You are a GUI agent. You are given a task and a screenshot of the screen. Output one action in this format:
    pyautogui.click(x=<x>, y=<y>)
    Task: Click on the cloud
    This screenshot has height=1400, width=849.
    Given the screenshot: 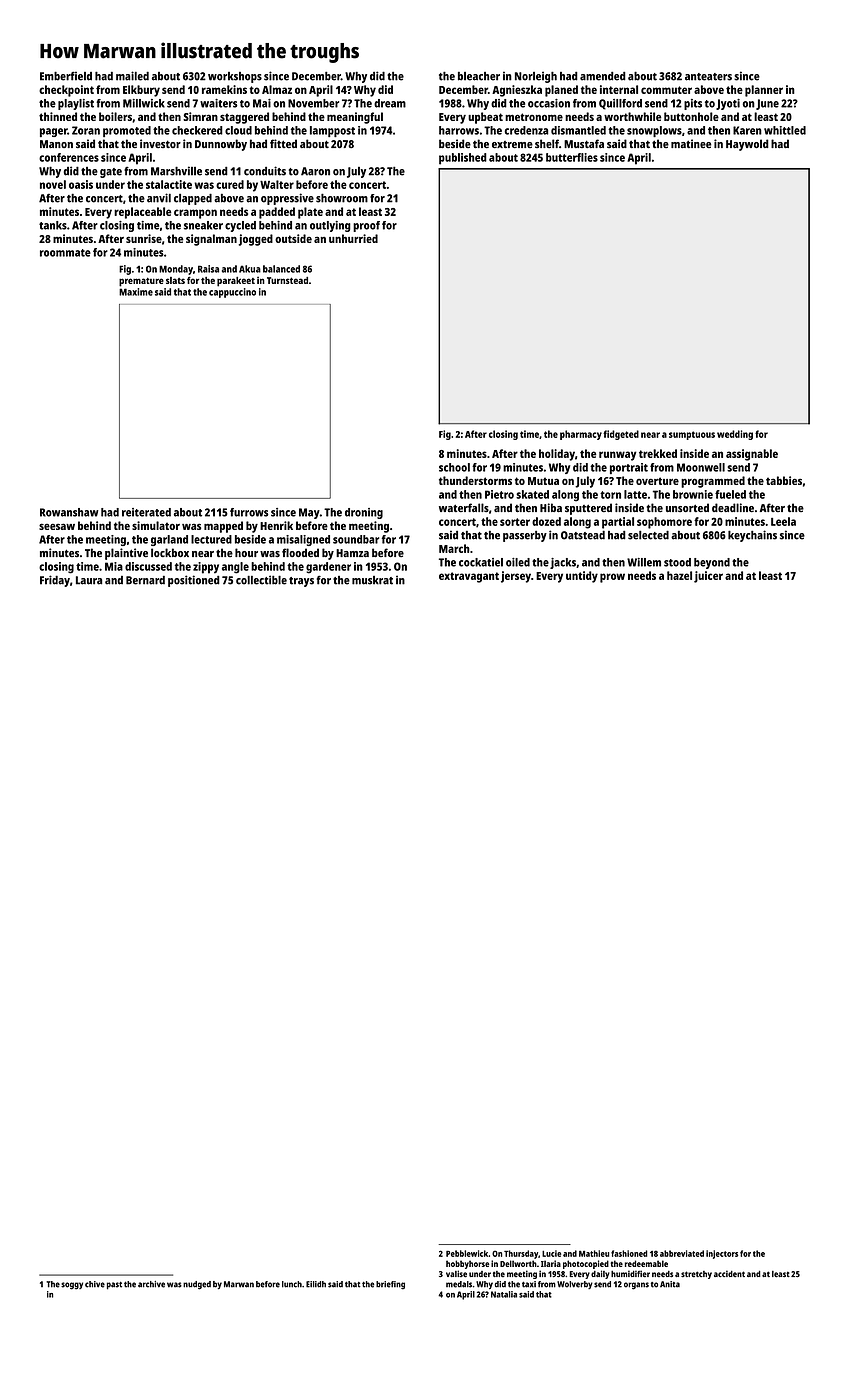 What is the action you would take?
    pyautogui.click(x=238, y=130)
